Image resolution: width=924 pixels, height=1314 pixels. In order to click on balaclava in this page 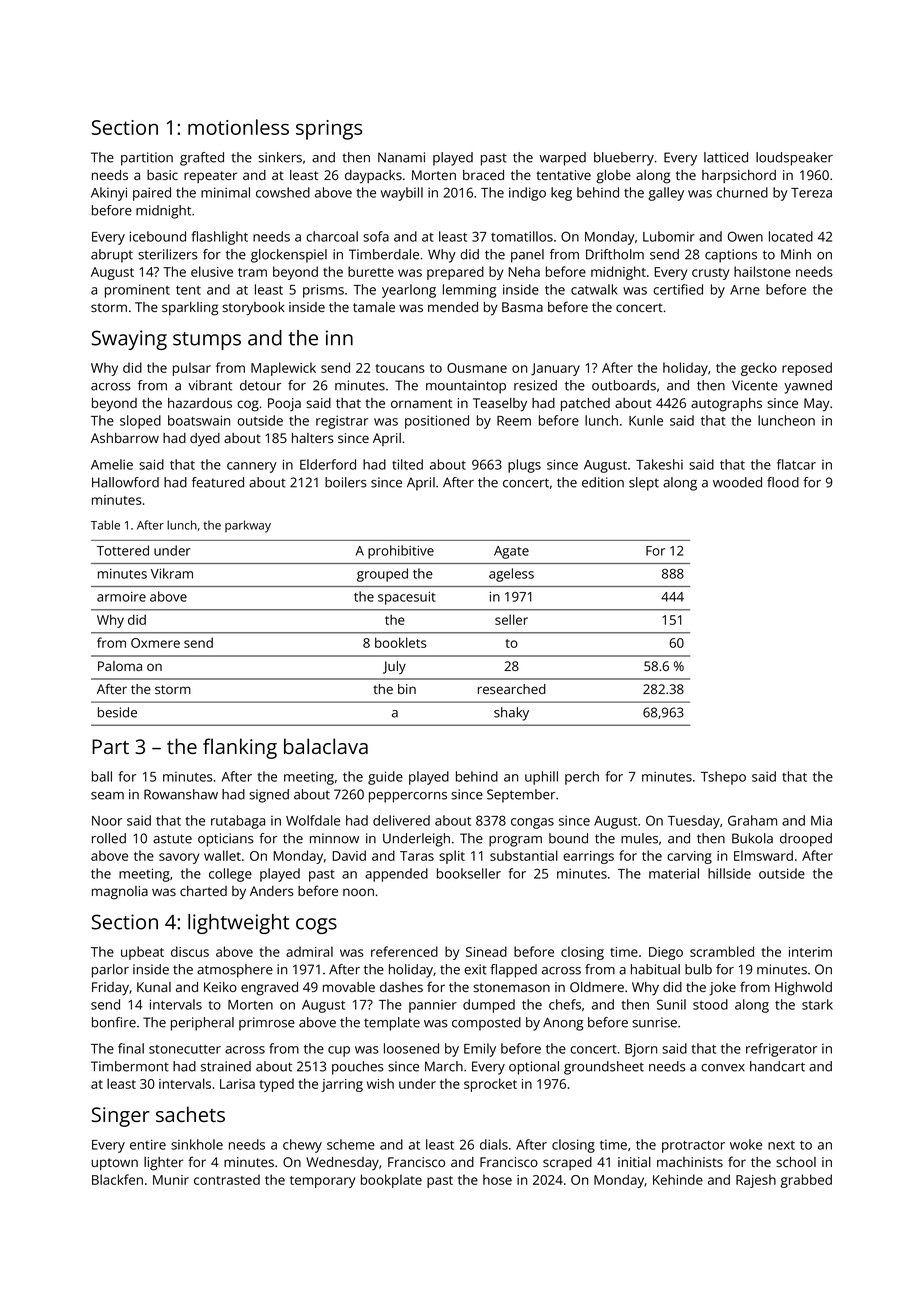, I will do `click(326, 746)`.
